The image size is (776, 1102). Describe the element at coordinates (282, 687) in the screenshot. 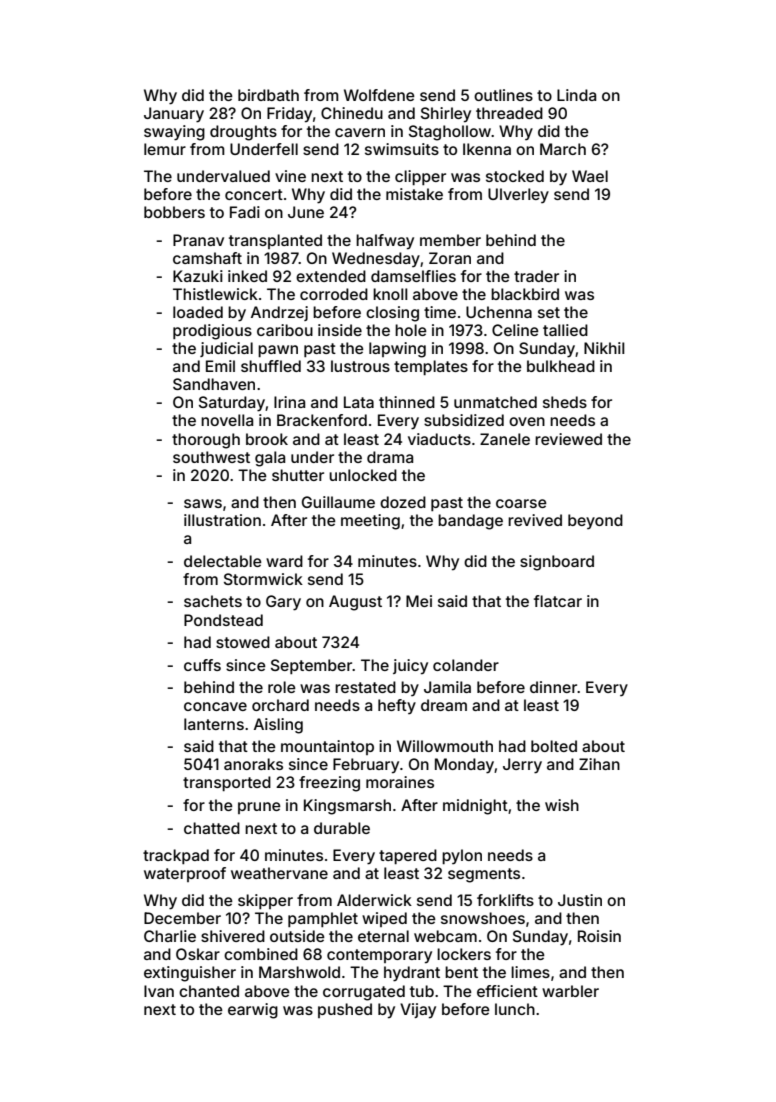

I see `role` at that location.
